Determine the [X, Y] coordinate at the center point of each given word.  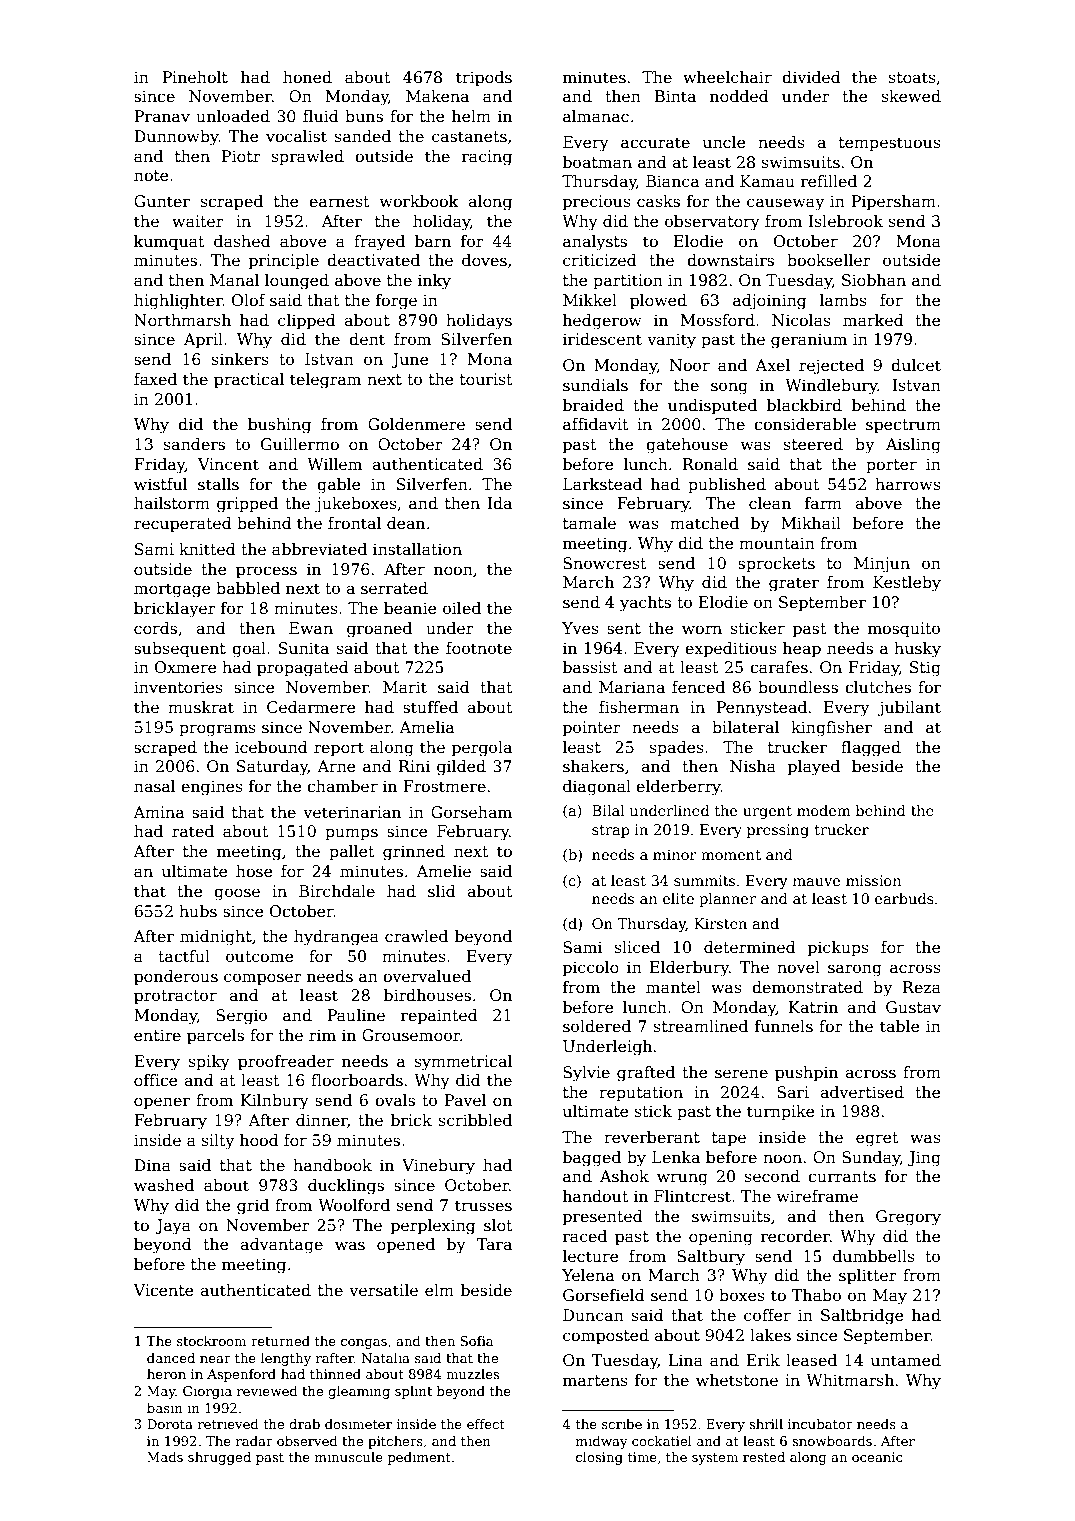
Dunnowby [176, 138]
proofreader [286, 1062]
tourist [486, 379]
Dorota [170, 1424]
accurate [655, 143]
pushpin [806, 1073]
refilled [829, 181]
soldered [597, 1026]
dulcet [916, 365]
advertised [862, 1092]
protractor [175, 997]
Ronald [710, 464]
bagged [592, 1159]
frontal [354, 523]
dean [406, 523]
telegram [325, 381]
